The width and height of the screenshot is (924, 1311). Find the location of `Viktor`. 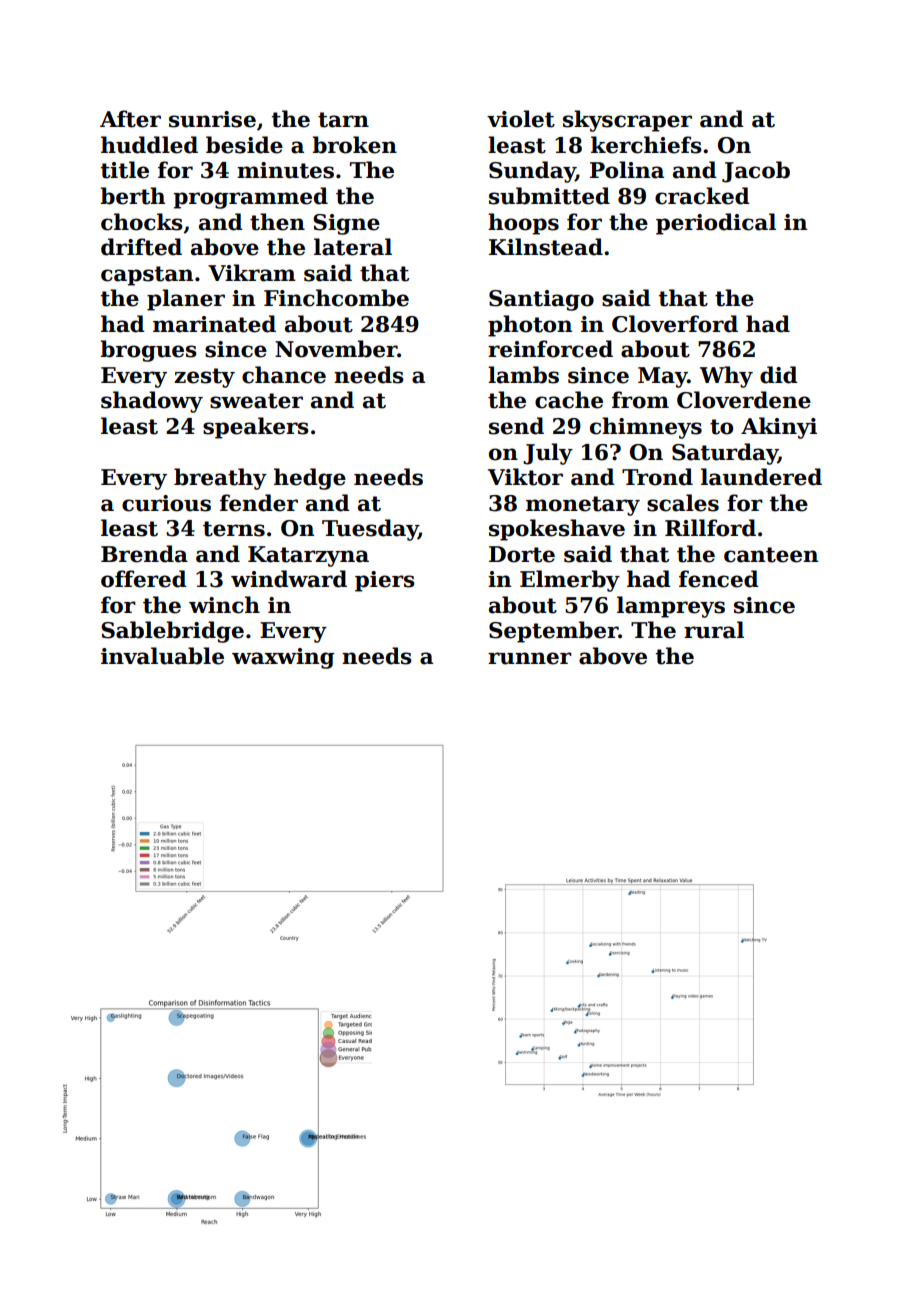

Viktor is located at coordinates (525, 477).
